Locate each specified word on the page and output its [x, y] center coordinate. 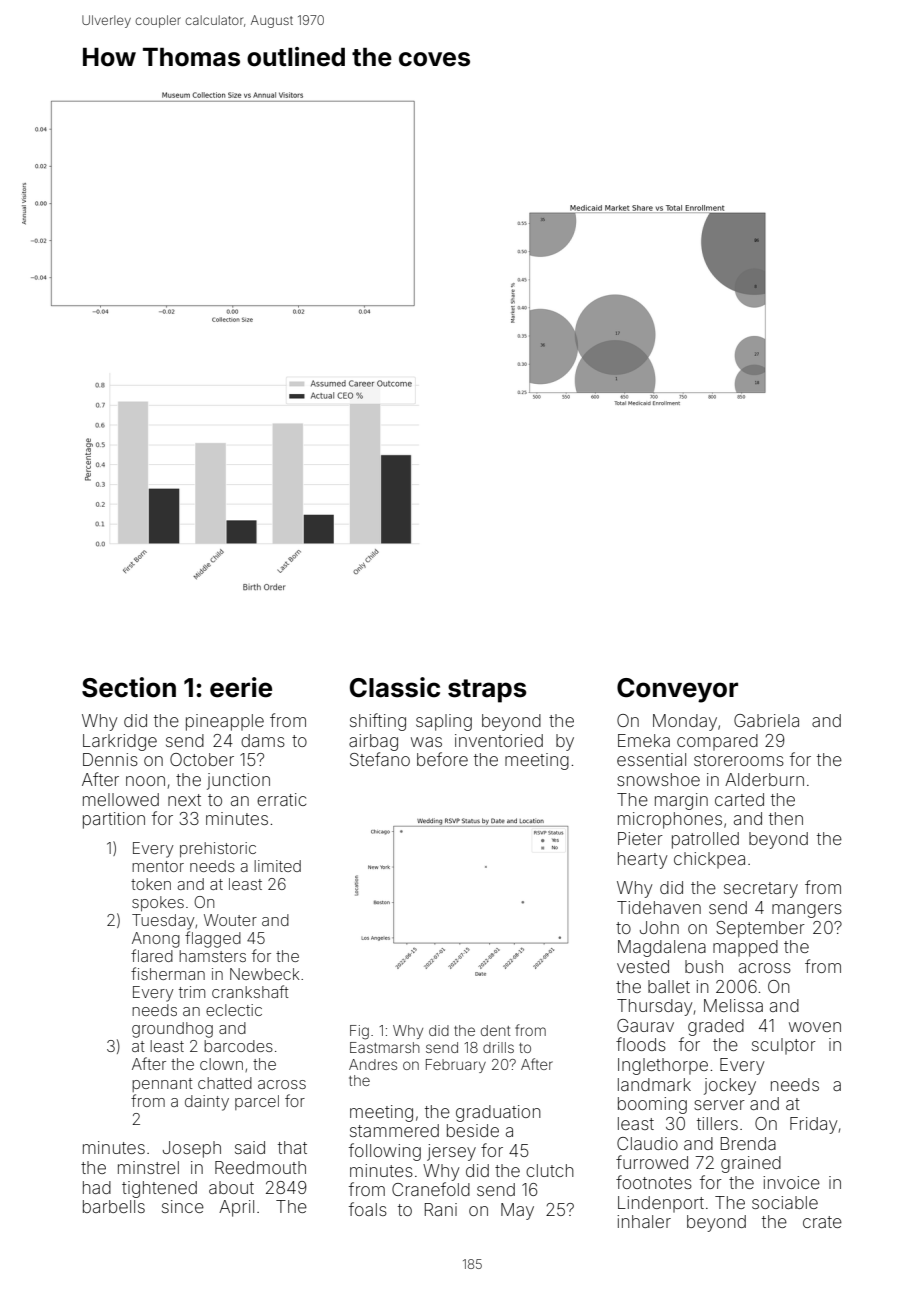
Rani [441, 1209]
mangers [807, 911]
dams [263, 740]
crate [822, 1222]
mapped [745, 948]
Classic [395, 687]
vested [643, 966]
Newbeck [265, 974]
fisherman [168, 973]
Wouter [230, 920]
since [183, 1206]
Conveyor [677, 690]
